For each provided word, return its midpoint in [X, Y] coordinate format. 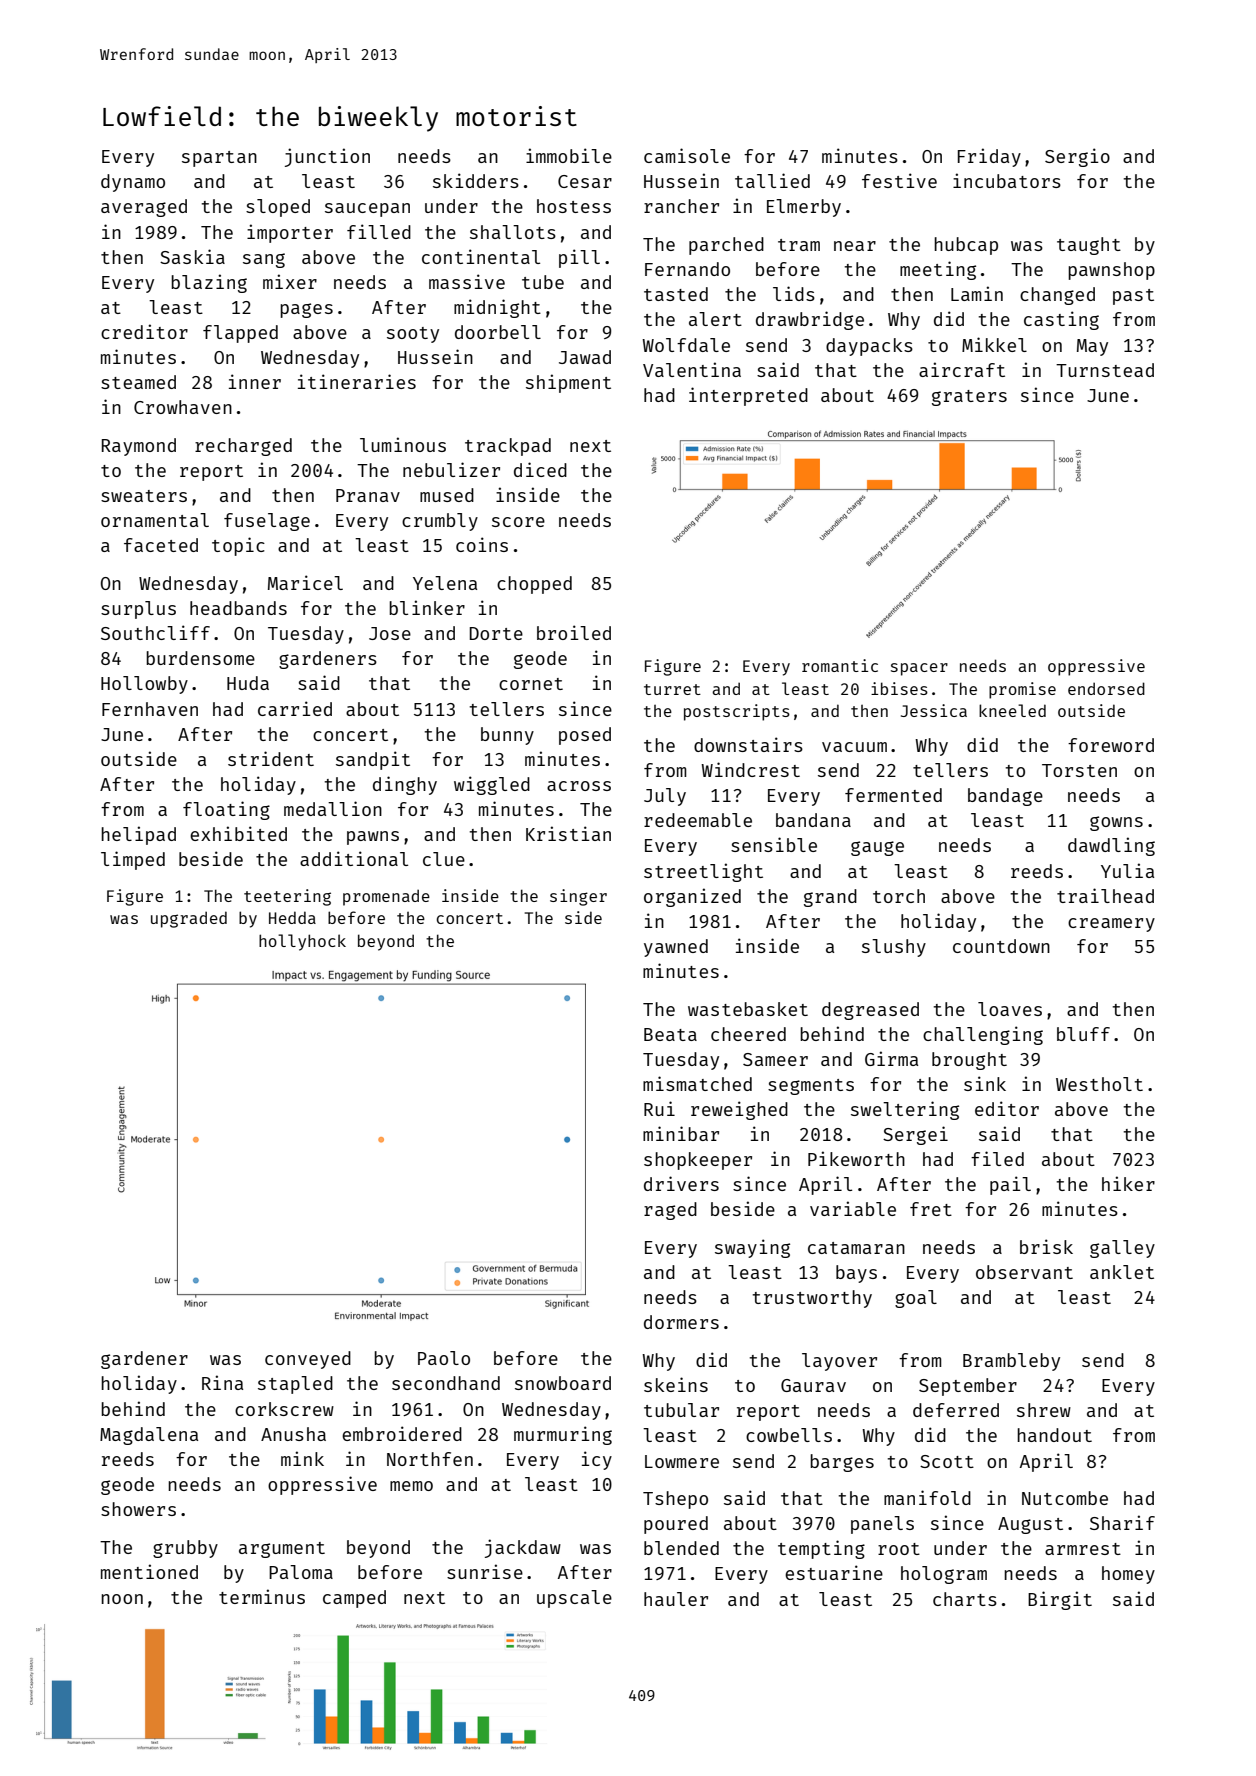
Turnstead [1105, 370]
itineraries [357, 381]
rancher [681, 206]
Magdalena [149, 1436]
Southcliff [155, 632]
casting [1061, 320]
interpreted [748, 396]
